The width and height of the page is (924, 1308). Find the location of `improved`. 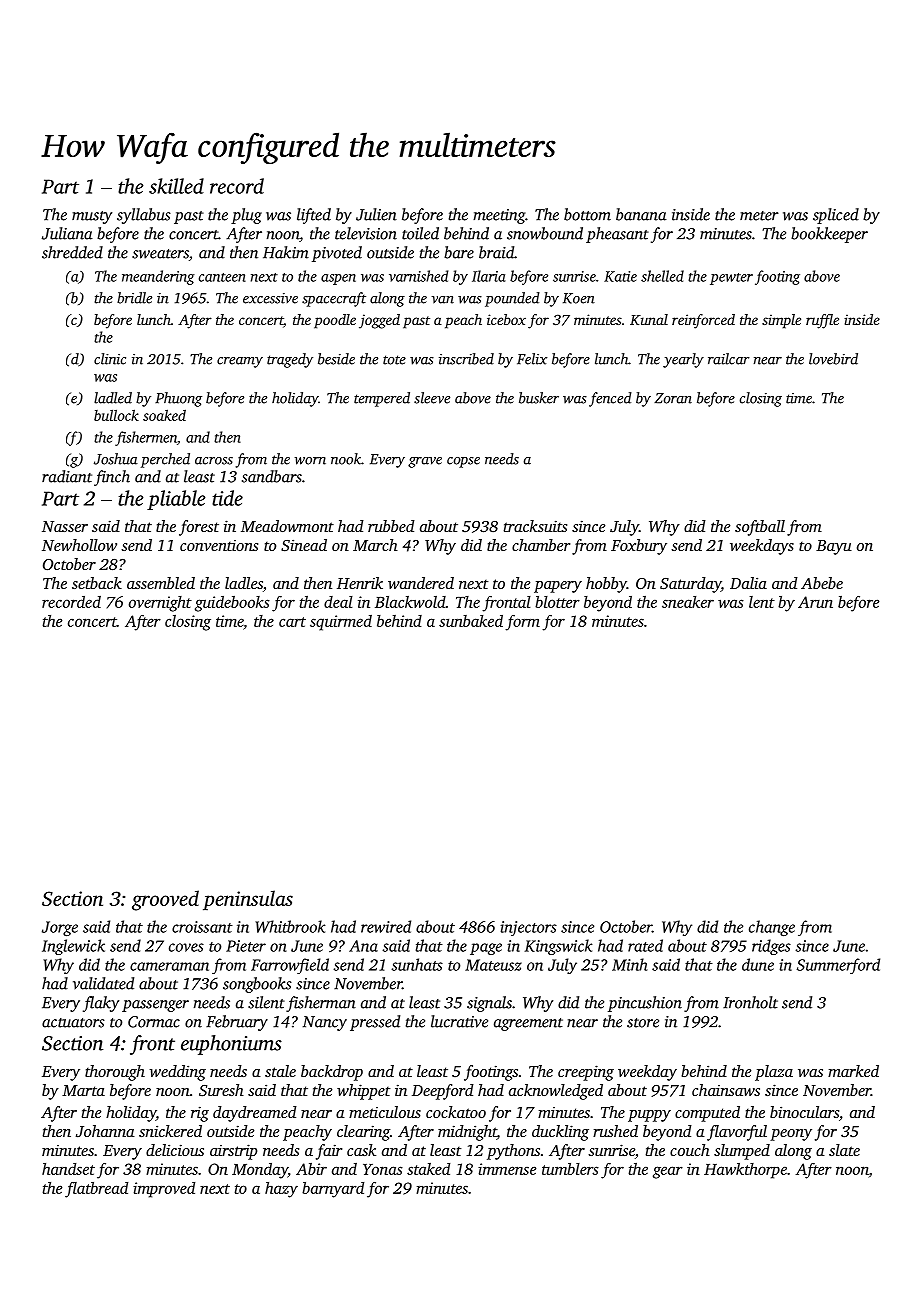

improved is located at coordinates (164, 1190).
